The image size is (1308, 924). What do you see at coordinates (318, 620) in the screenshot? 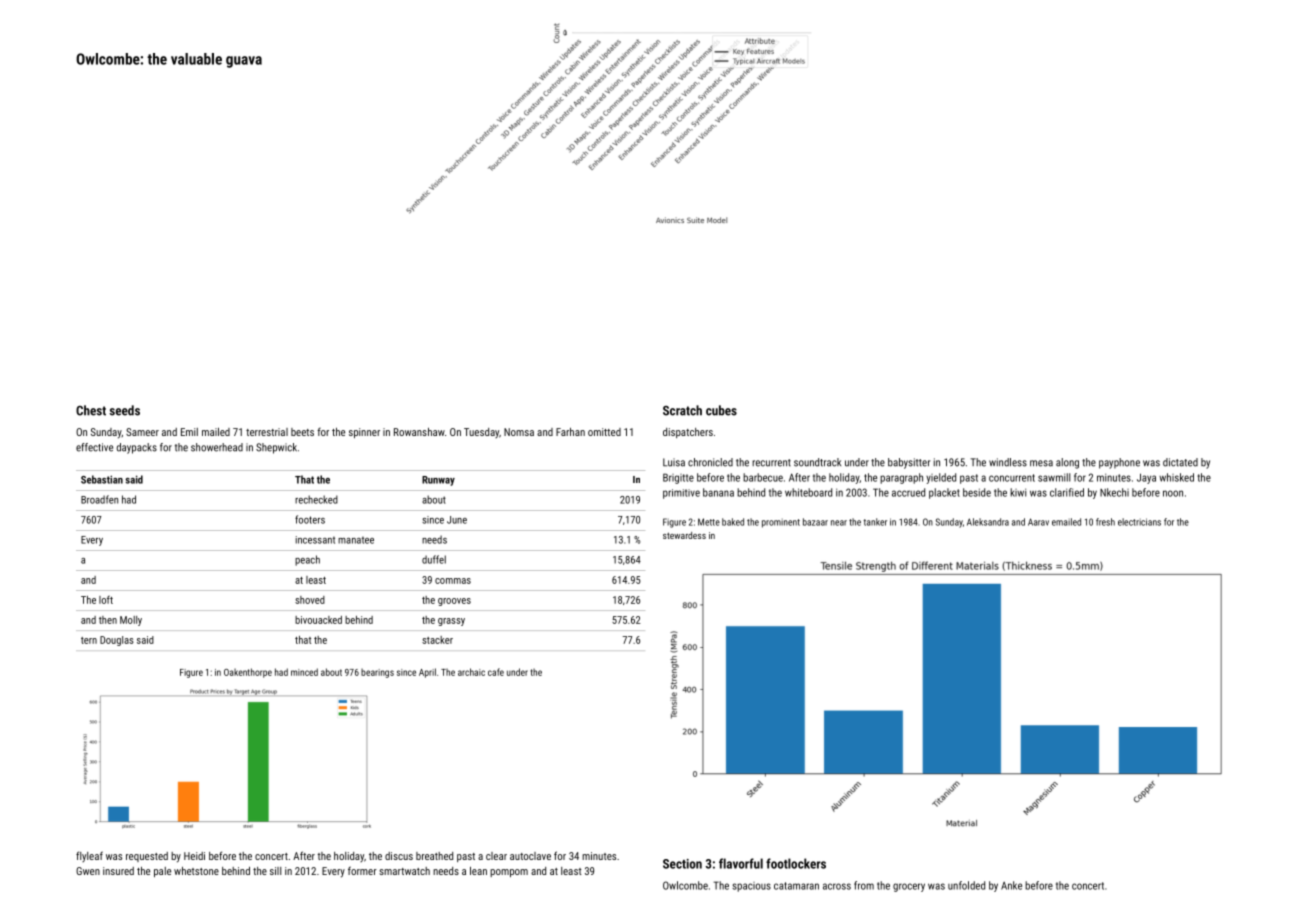
I see `bivouacked` at bounding box center [318, 620].
